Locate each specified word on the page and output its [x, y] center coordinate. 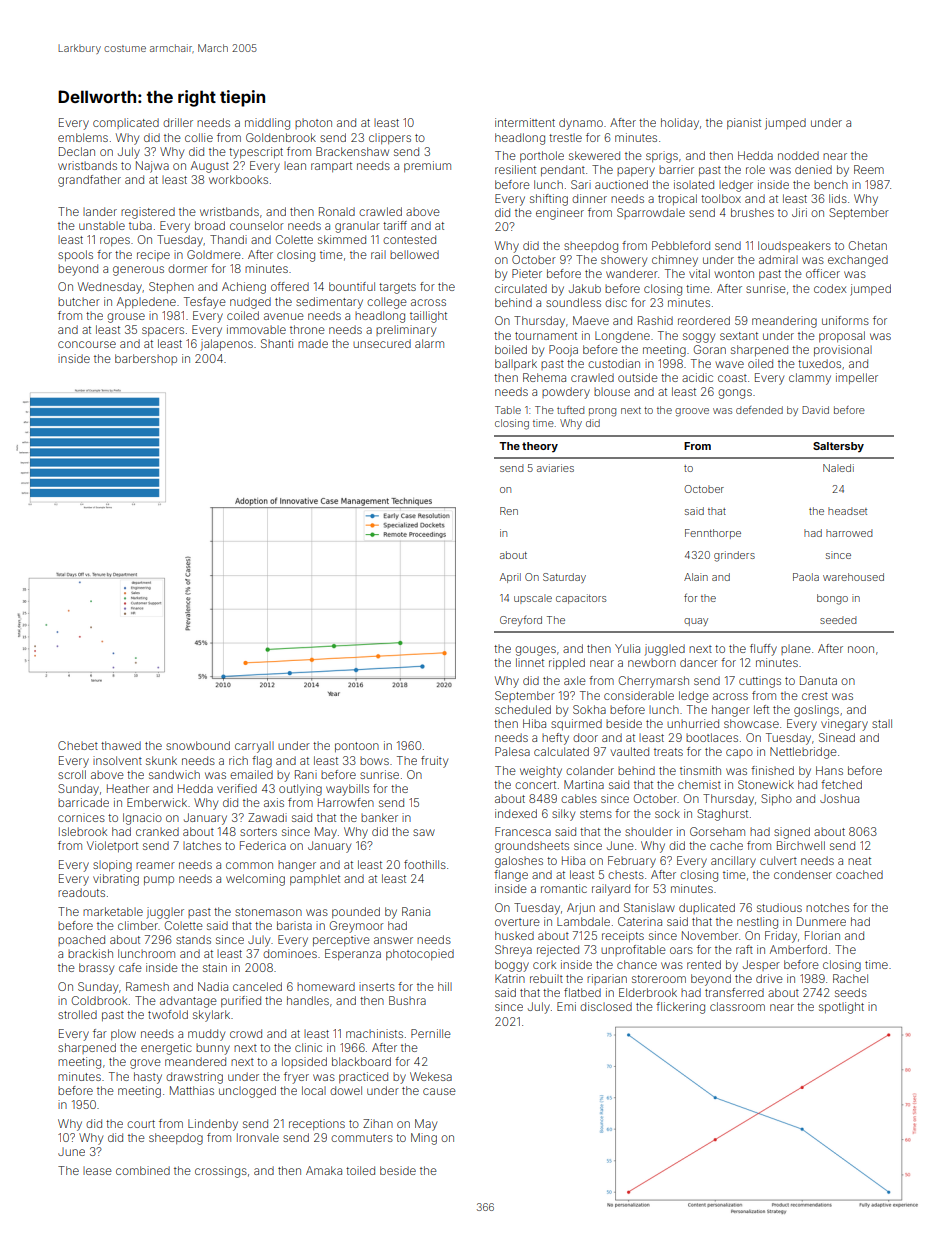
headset [847, 511]
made [313, 343]
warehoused [853, 577]
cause [439, 1091]
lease [97, 1171]
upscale [533, 599]
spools [75, 255]
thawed [121, 745]
